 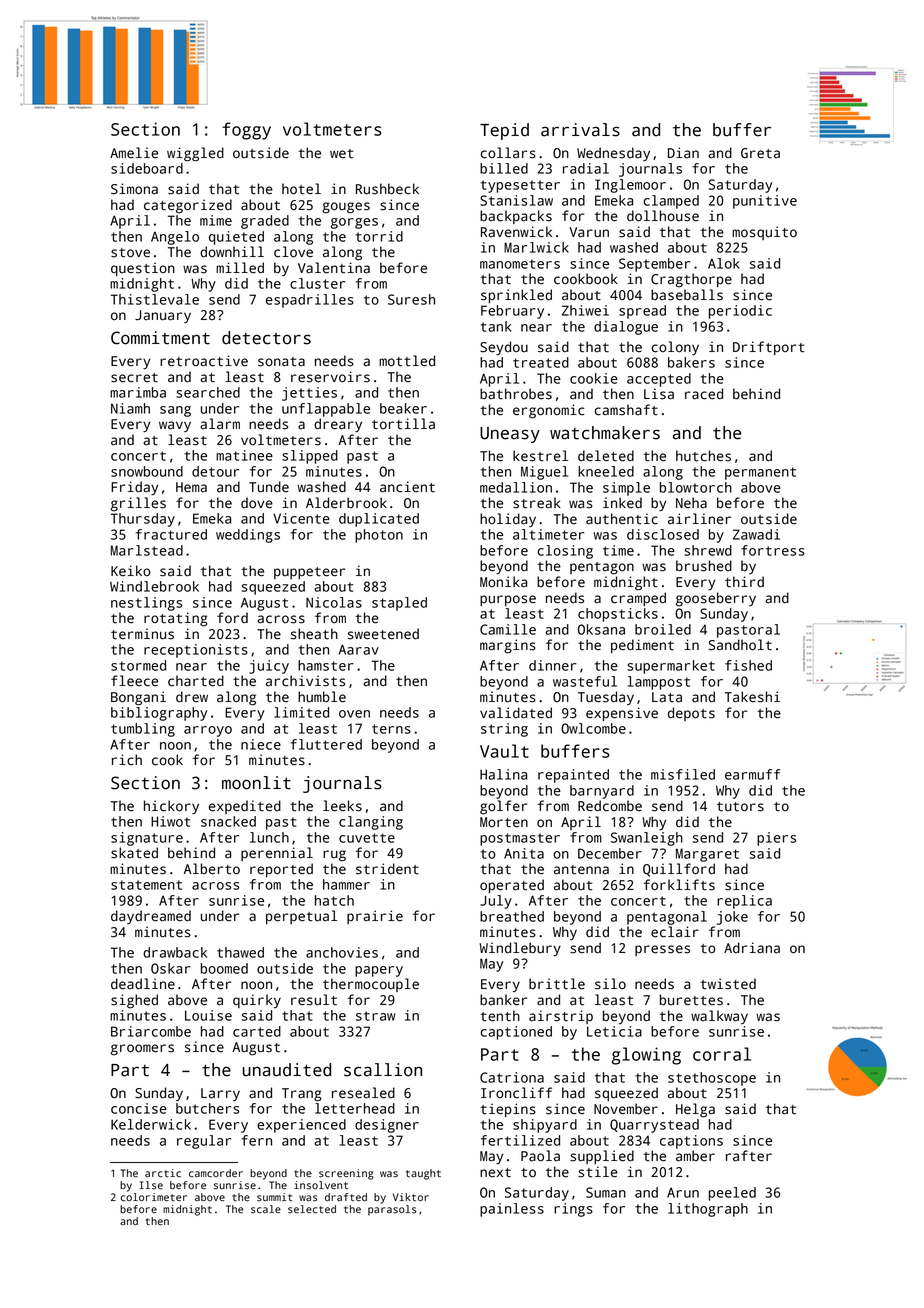 I want to click on corral, so click(x=722, y=1054).
